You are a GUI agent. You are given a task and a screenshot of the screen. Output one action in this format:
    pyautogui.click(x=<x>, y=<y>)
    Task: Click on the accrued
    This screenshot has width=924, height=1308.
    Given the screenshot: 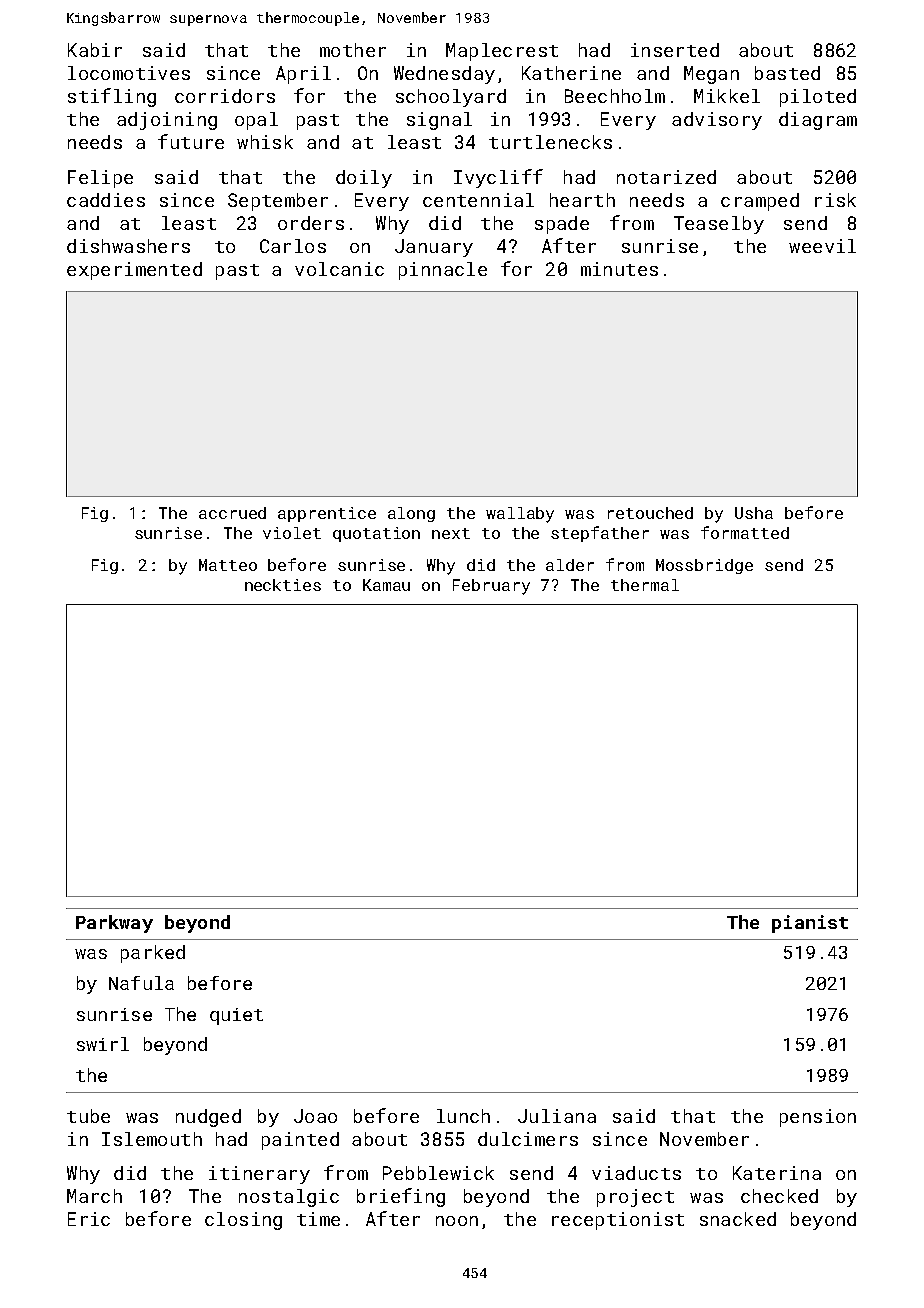 What is the action you would take?
    pyautogui.click(x=232, y=513)
